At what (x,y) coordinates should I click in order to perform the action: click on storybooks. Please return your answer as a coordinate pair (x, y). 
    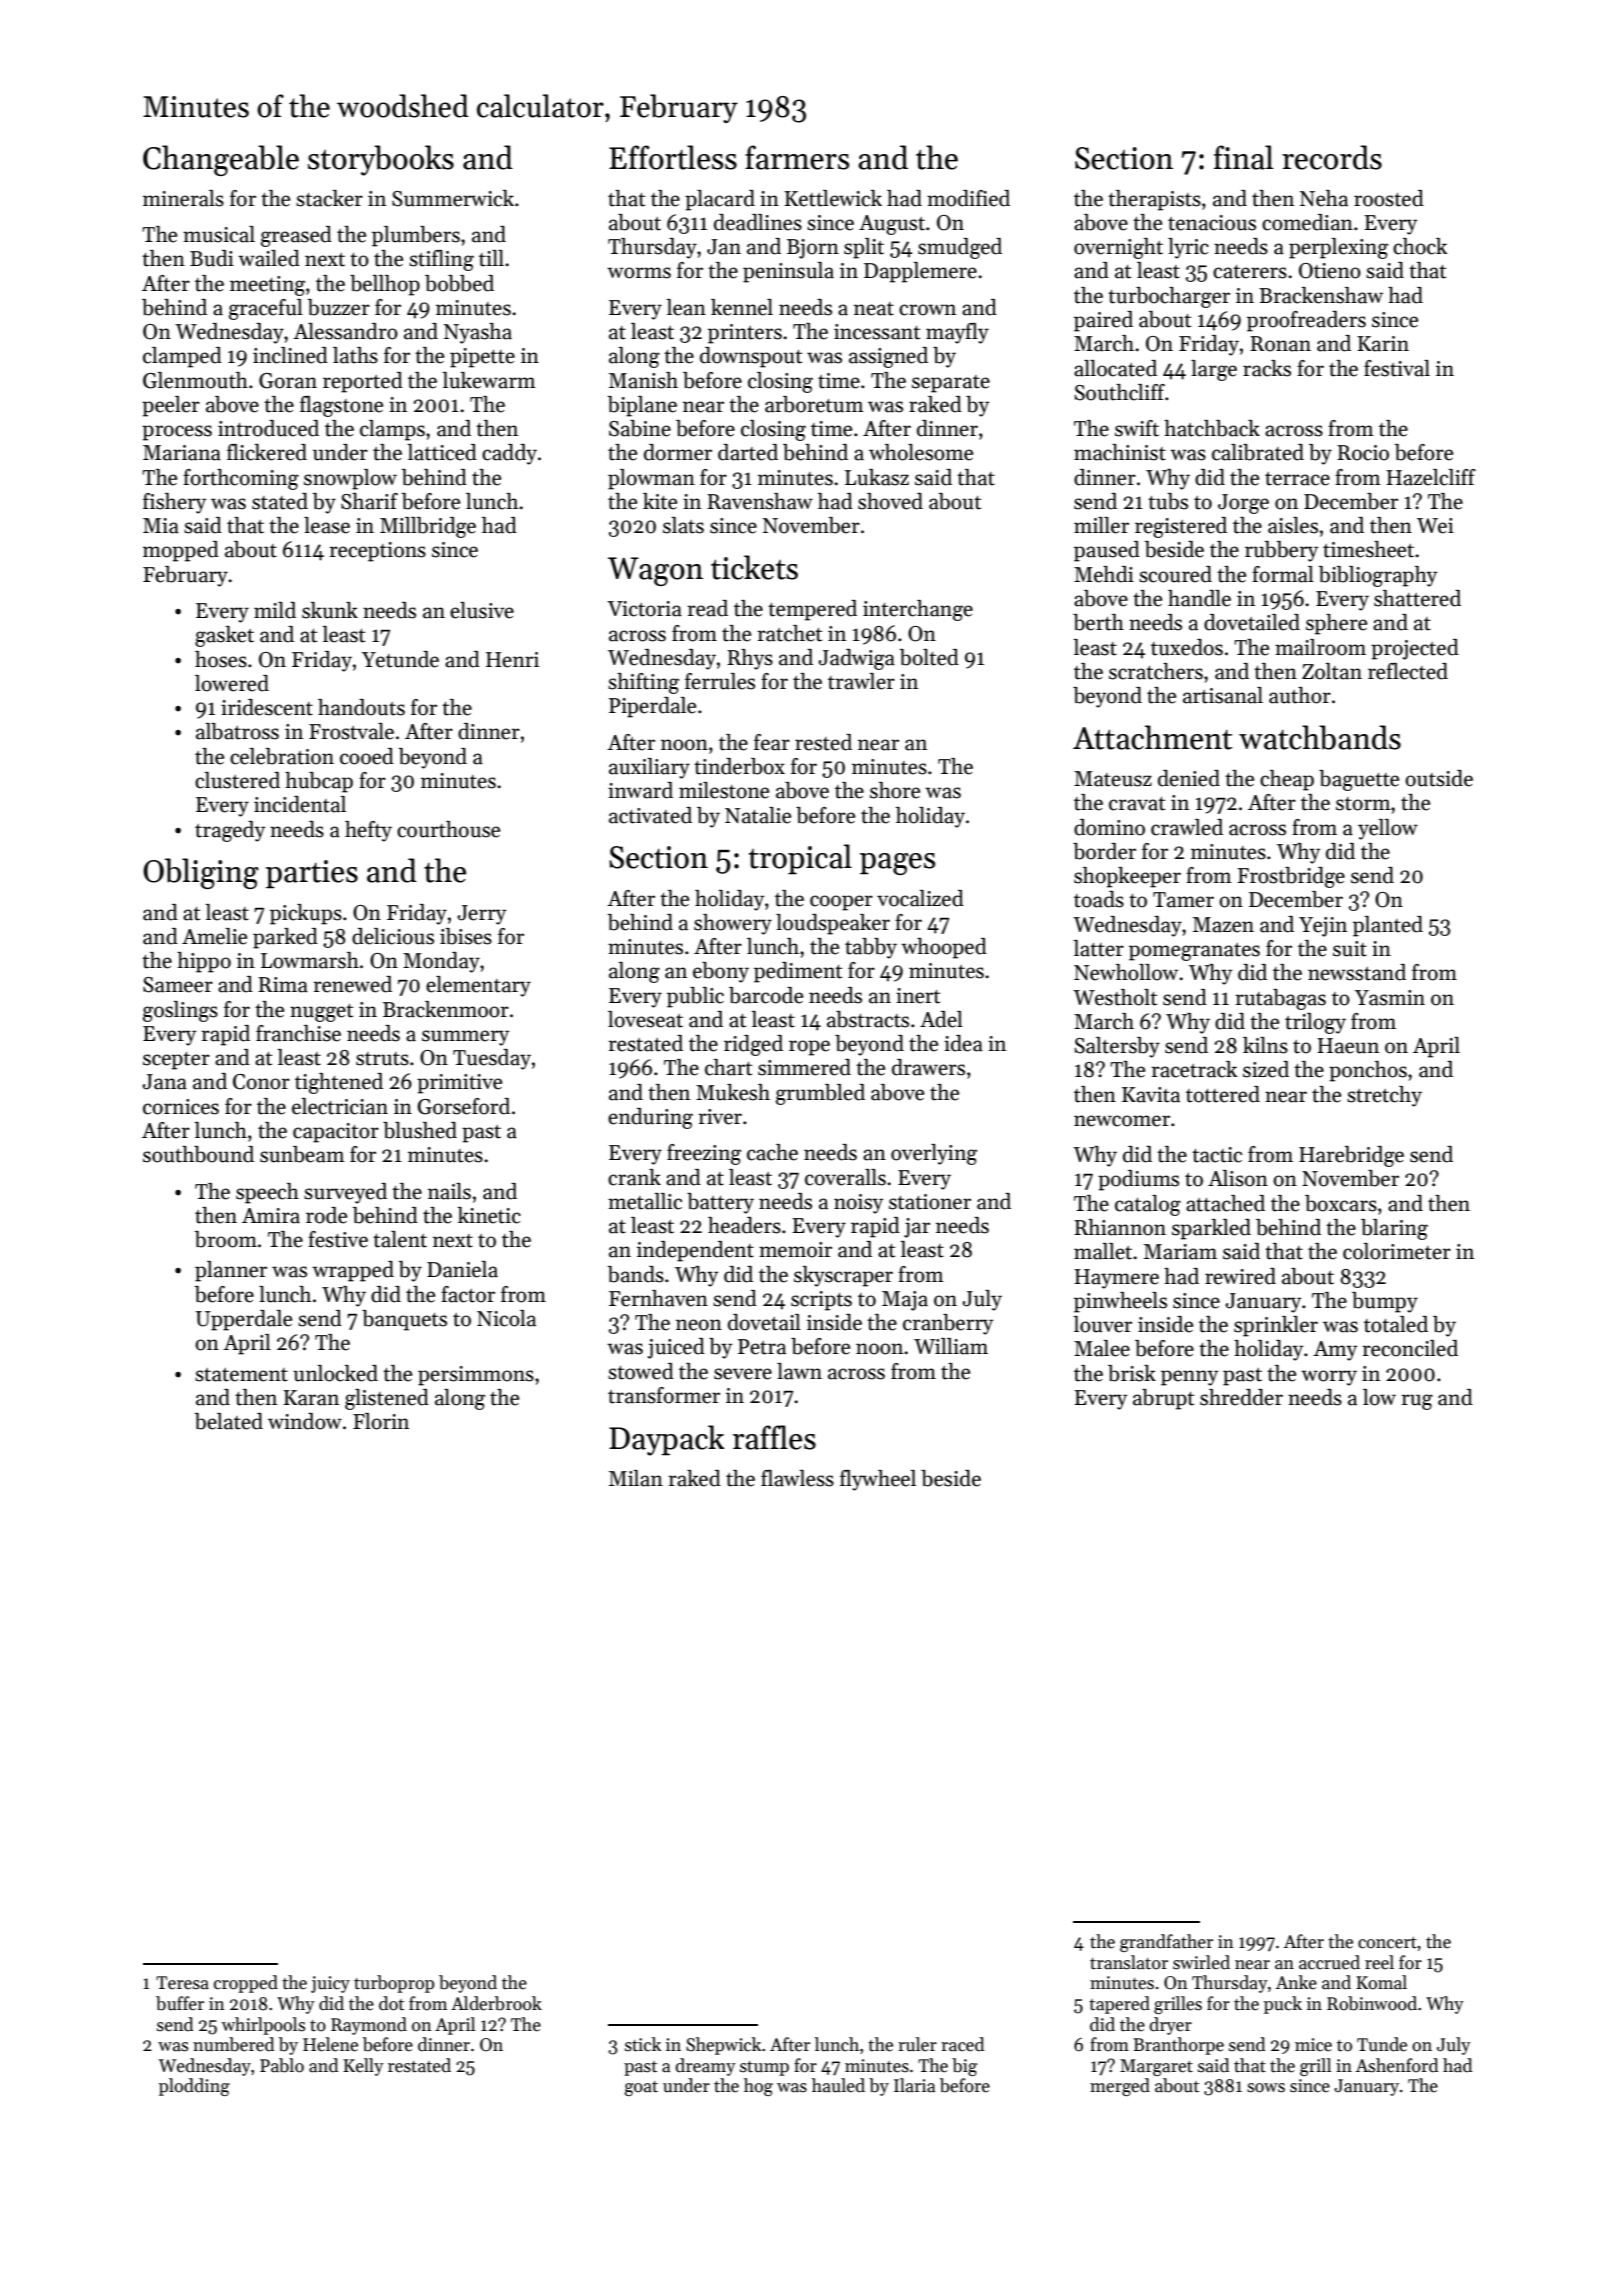
    Looking at the image, I should click on (381, 160).
